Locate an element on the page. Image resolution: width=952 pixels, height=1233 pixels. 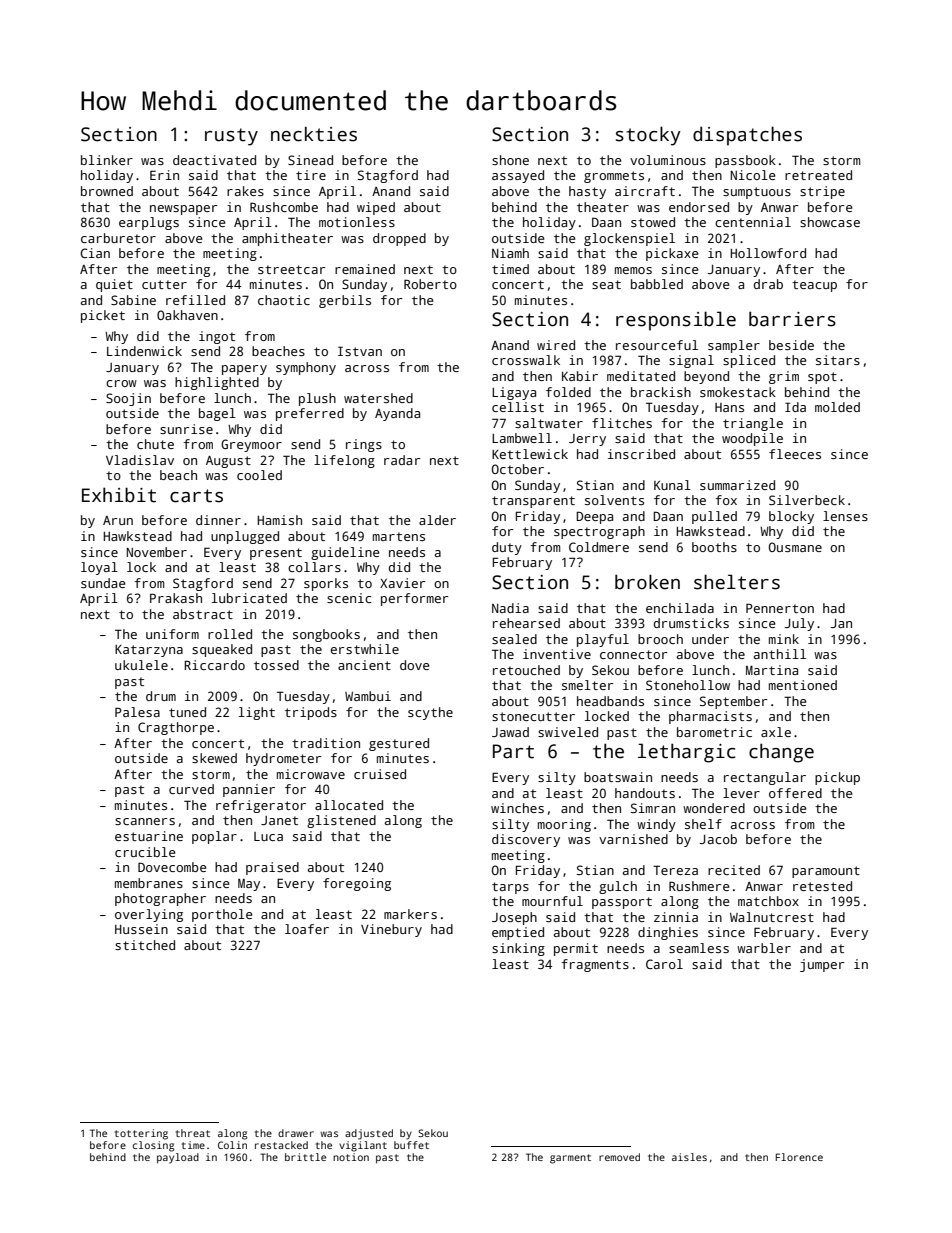
rusty is located at coordinates (231, 137).
